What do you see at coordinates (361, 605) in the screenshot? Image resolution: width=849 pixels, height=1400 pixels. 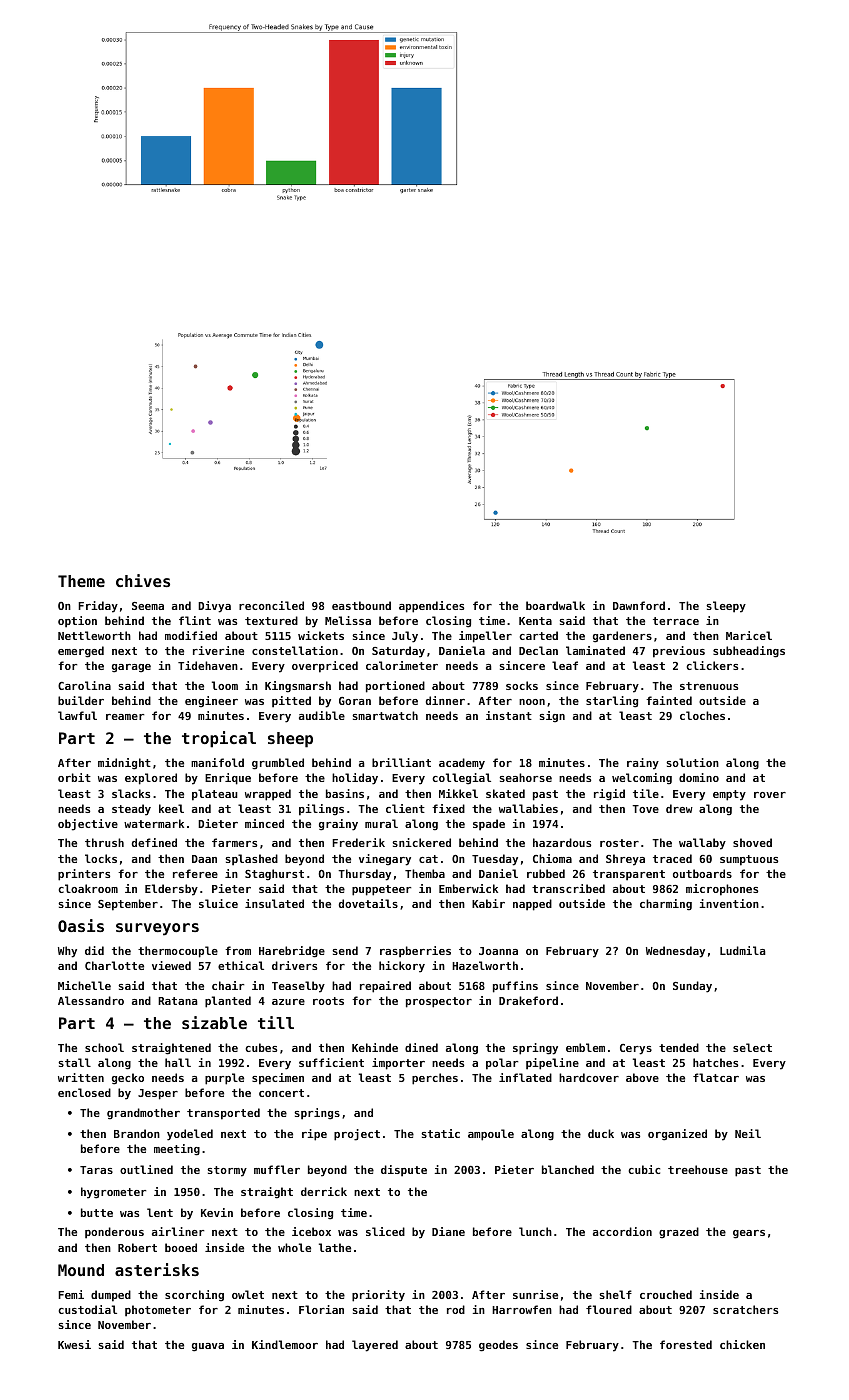 I see `eastbound` at bounding box center [361, 605].
